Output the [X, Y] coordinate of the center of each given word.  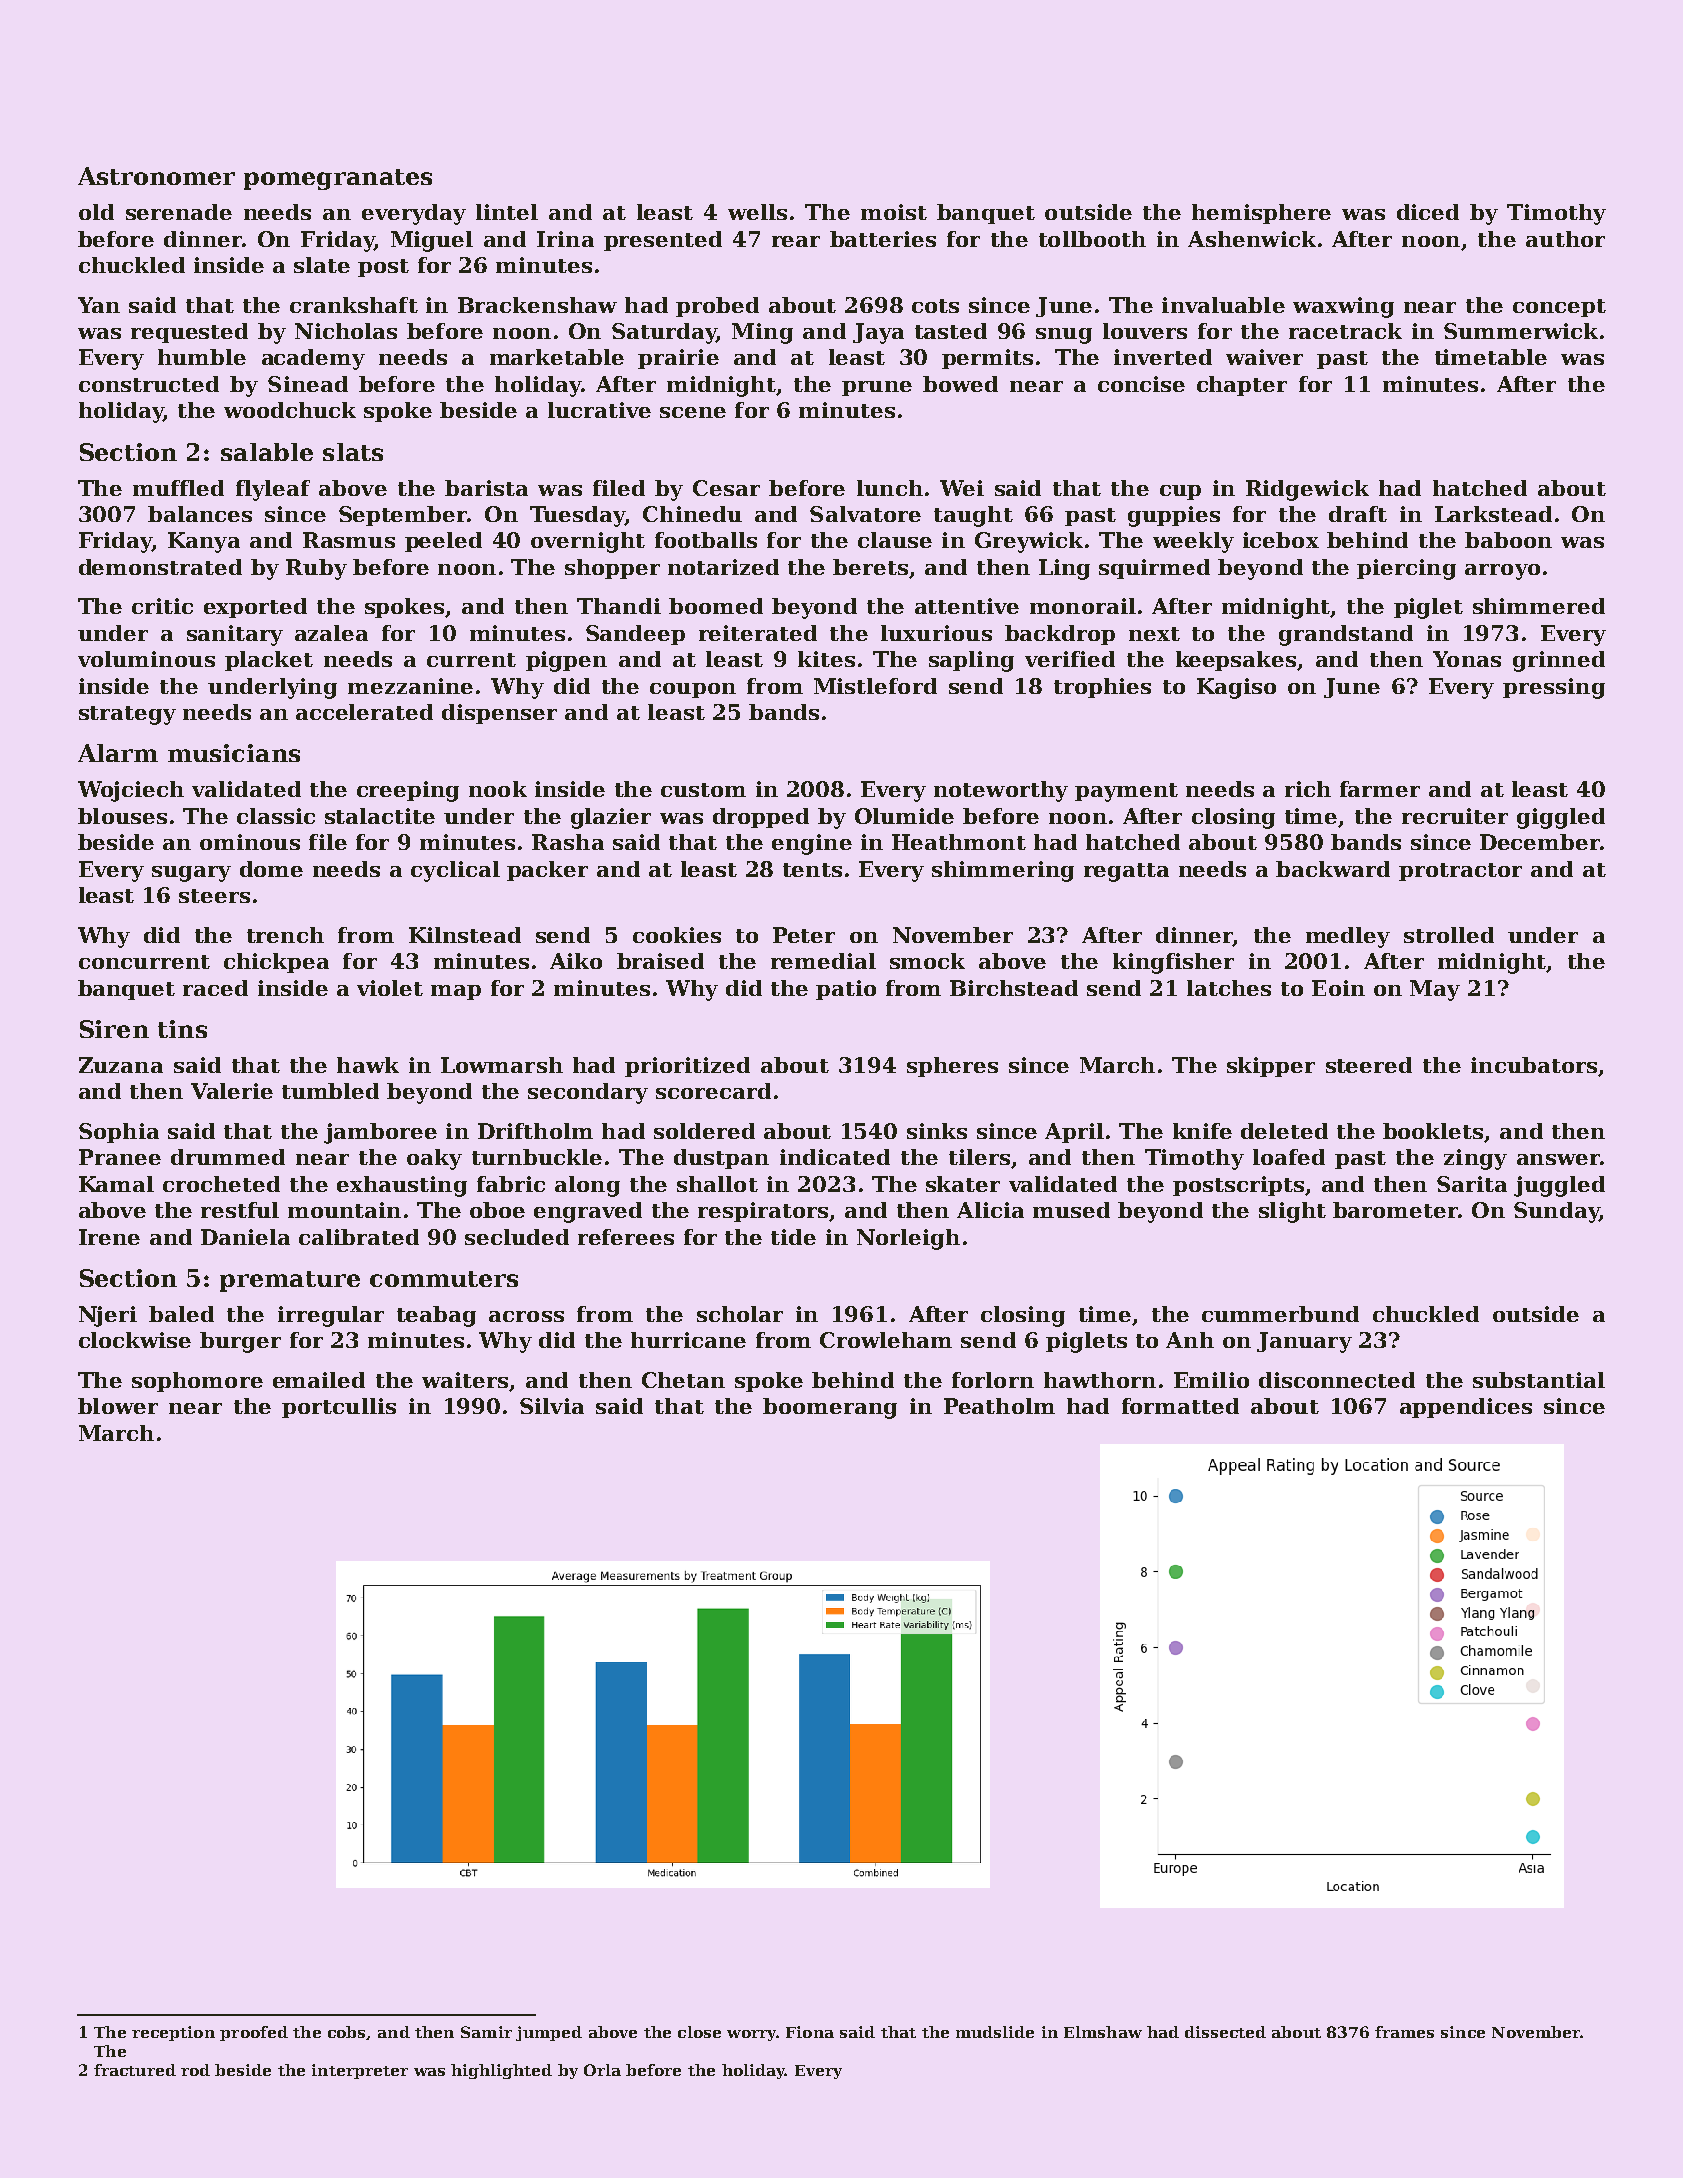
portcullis [339, 1408]
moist [894, 212]
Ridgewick [1307, 490]
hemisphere [1261, 214]
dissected [1225, 2032]
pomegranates [338, 179]
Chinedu [692, 514]
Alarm [118, 753]
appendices [1466, 1408]
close [699, 2032]
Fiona [810, 2032]
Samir [486, 2032]
